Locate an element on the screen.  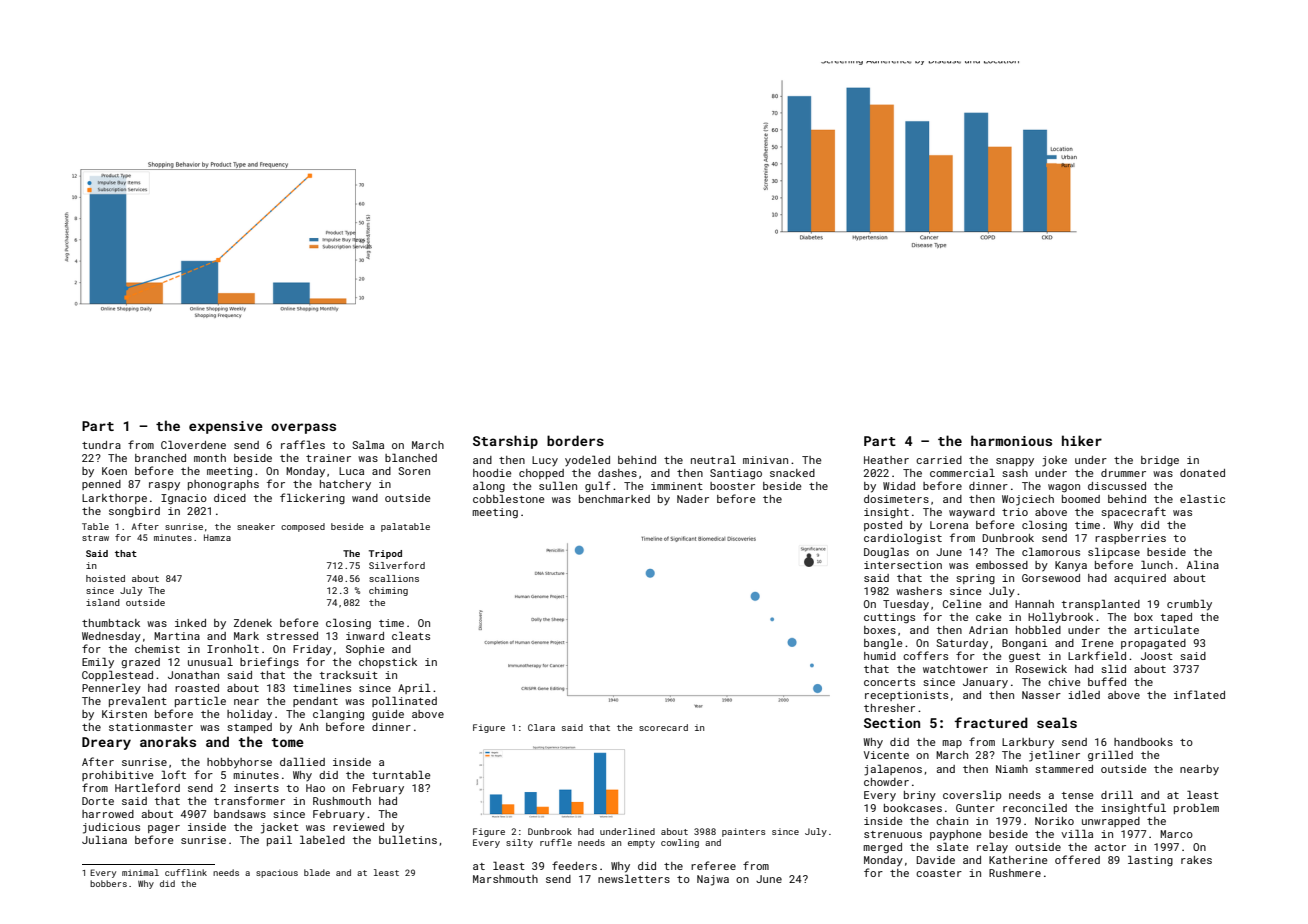
posted is located at coordinates (883, 526).
